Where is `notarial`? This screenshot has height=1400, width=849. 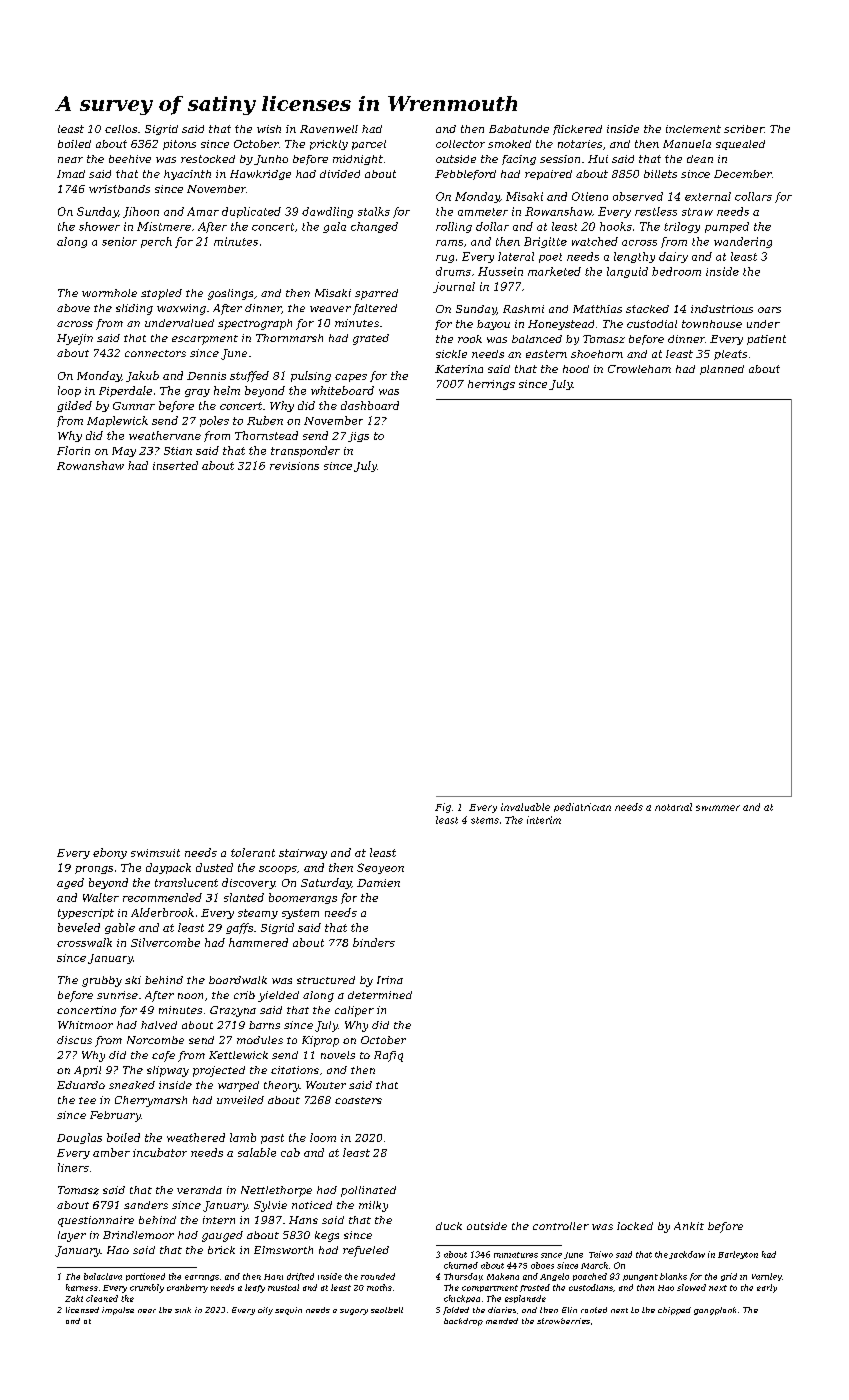
notarial is located at coordinates (673, 807).
